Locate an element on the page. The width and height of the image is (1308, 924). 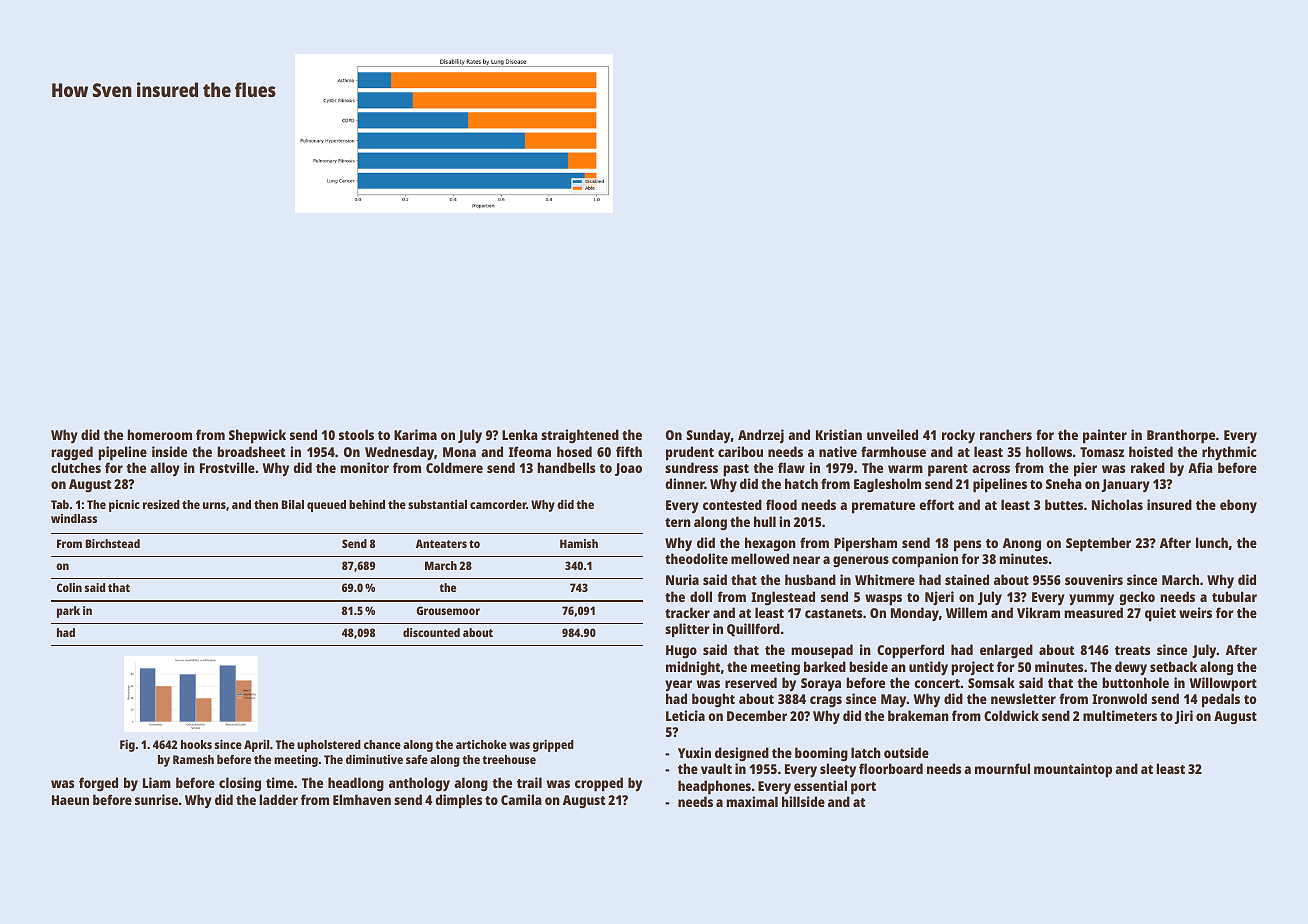
stools is located at coordinates (356, 434).
